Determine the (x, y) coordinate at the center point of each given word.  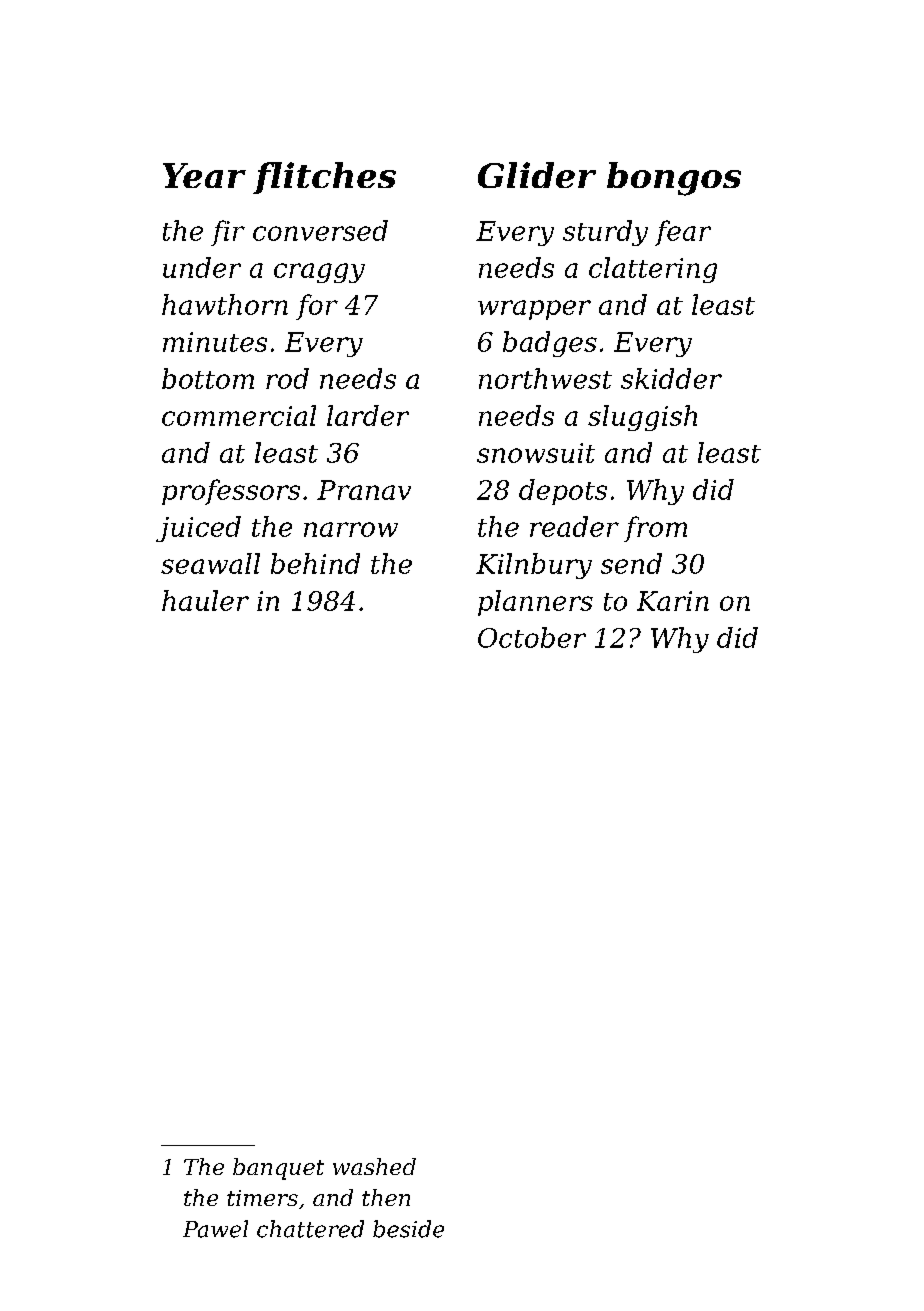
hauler (205, 600)
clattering (653, 270)
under (202, 267)
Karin (673, 601)
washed (374, 1166)
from (655, 529)
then (386, 1197)
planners (535, 603)
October (532, 637)
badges (550, 344)
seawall (210, 563)
